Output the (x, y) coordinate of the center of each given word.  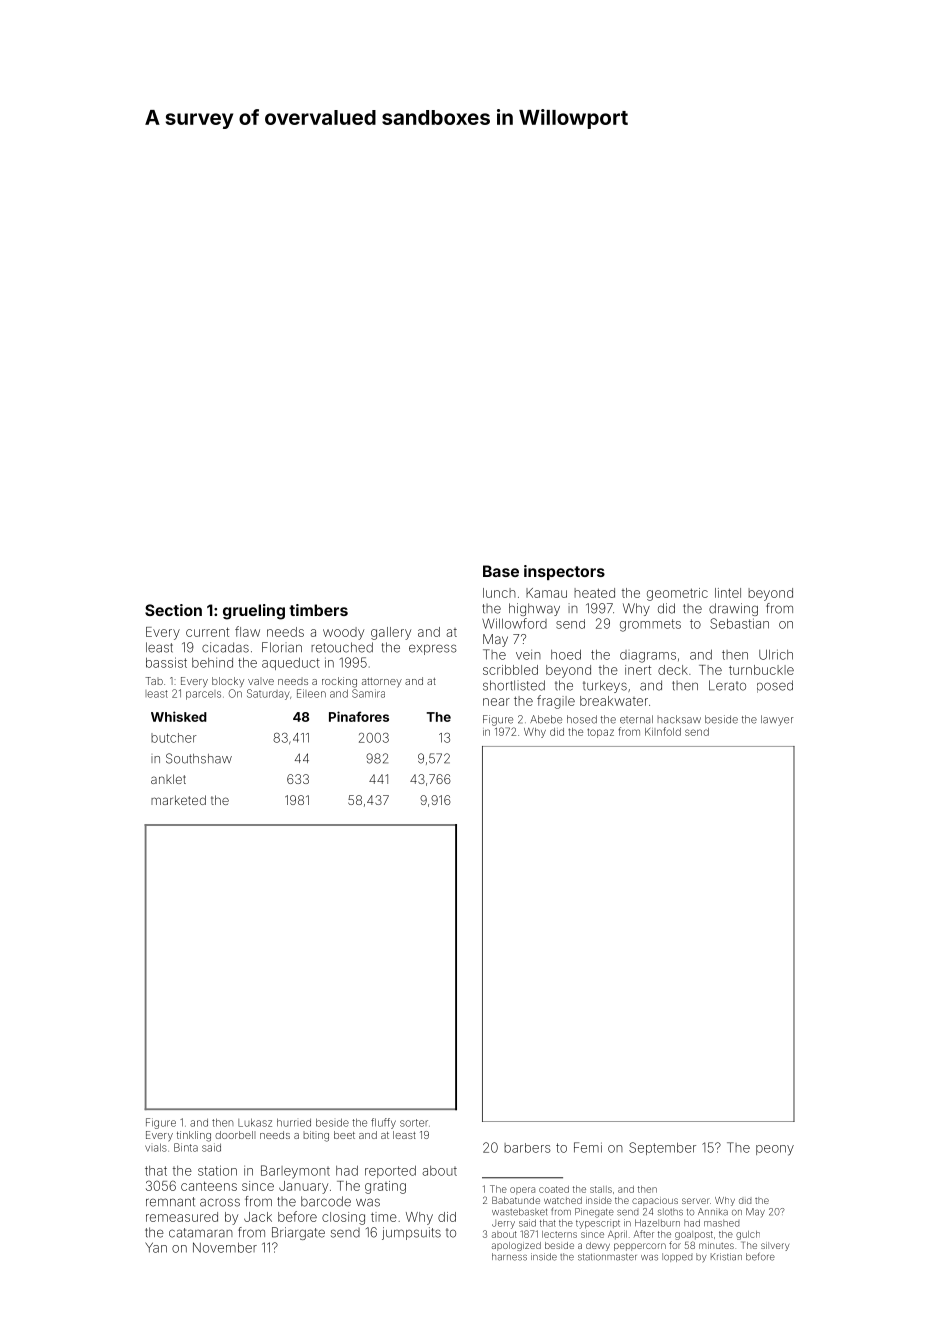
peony (775, 1150)
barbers (527, 1148)
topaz (600, 733)
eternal (636, 719)
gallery (391, 633)
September (662, 1148)
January (303, 1187)
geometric (677, 594)
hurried (294, 1122)
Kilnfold (663, 731)
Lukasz (255, 1122)
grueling (254, 612)
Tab (154, 681)
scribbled (510, 670)
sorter (414, 1123)
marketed (178, 800)
